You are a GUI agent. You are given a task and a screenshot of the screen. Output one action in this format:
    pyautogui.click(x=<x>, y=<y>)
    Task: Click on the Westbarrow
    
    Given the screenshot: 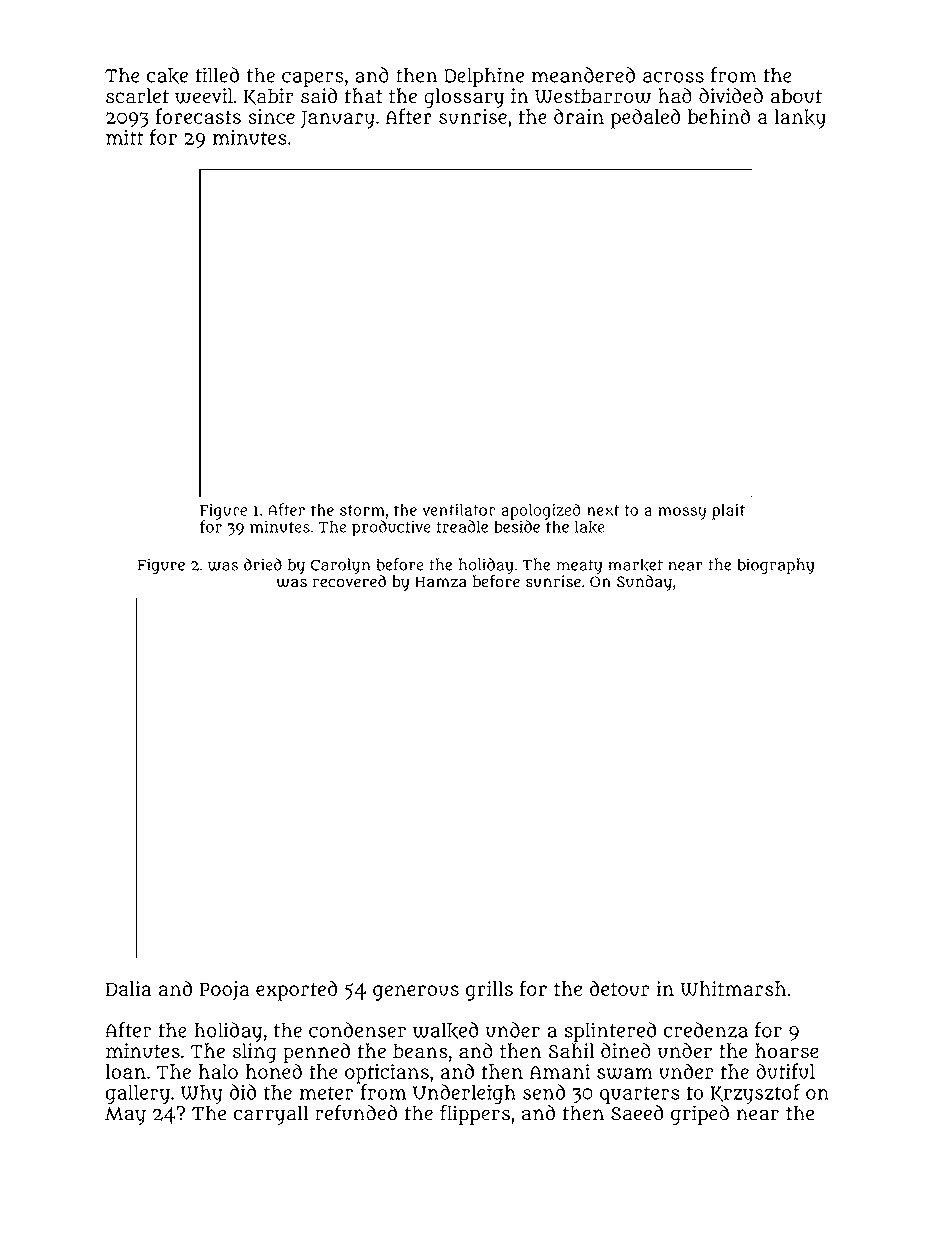 What is the action you would take?
    pyautogui.click(x=593, y=96)
